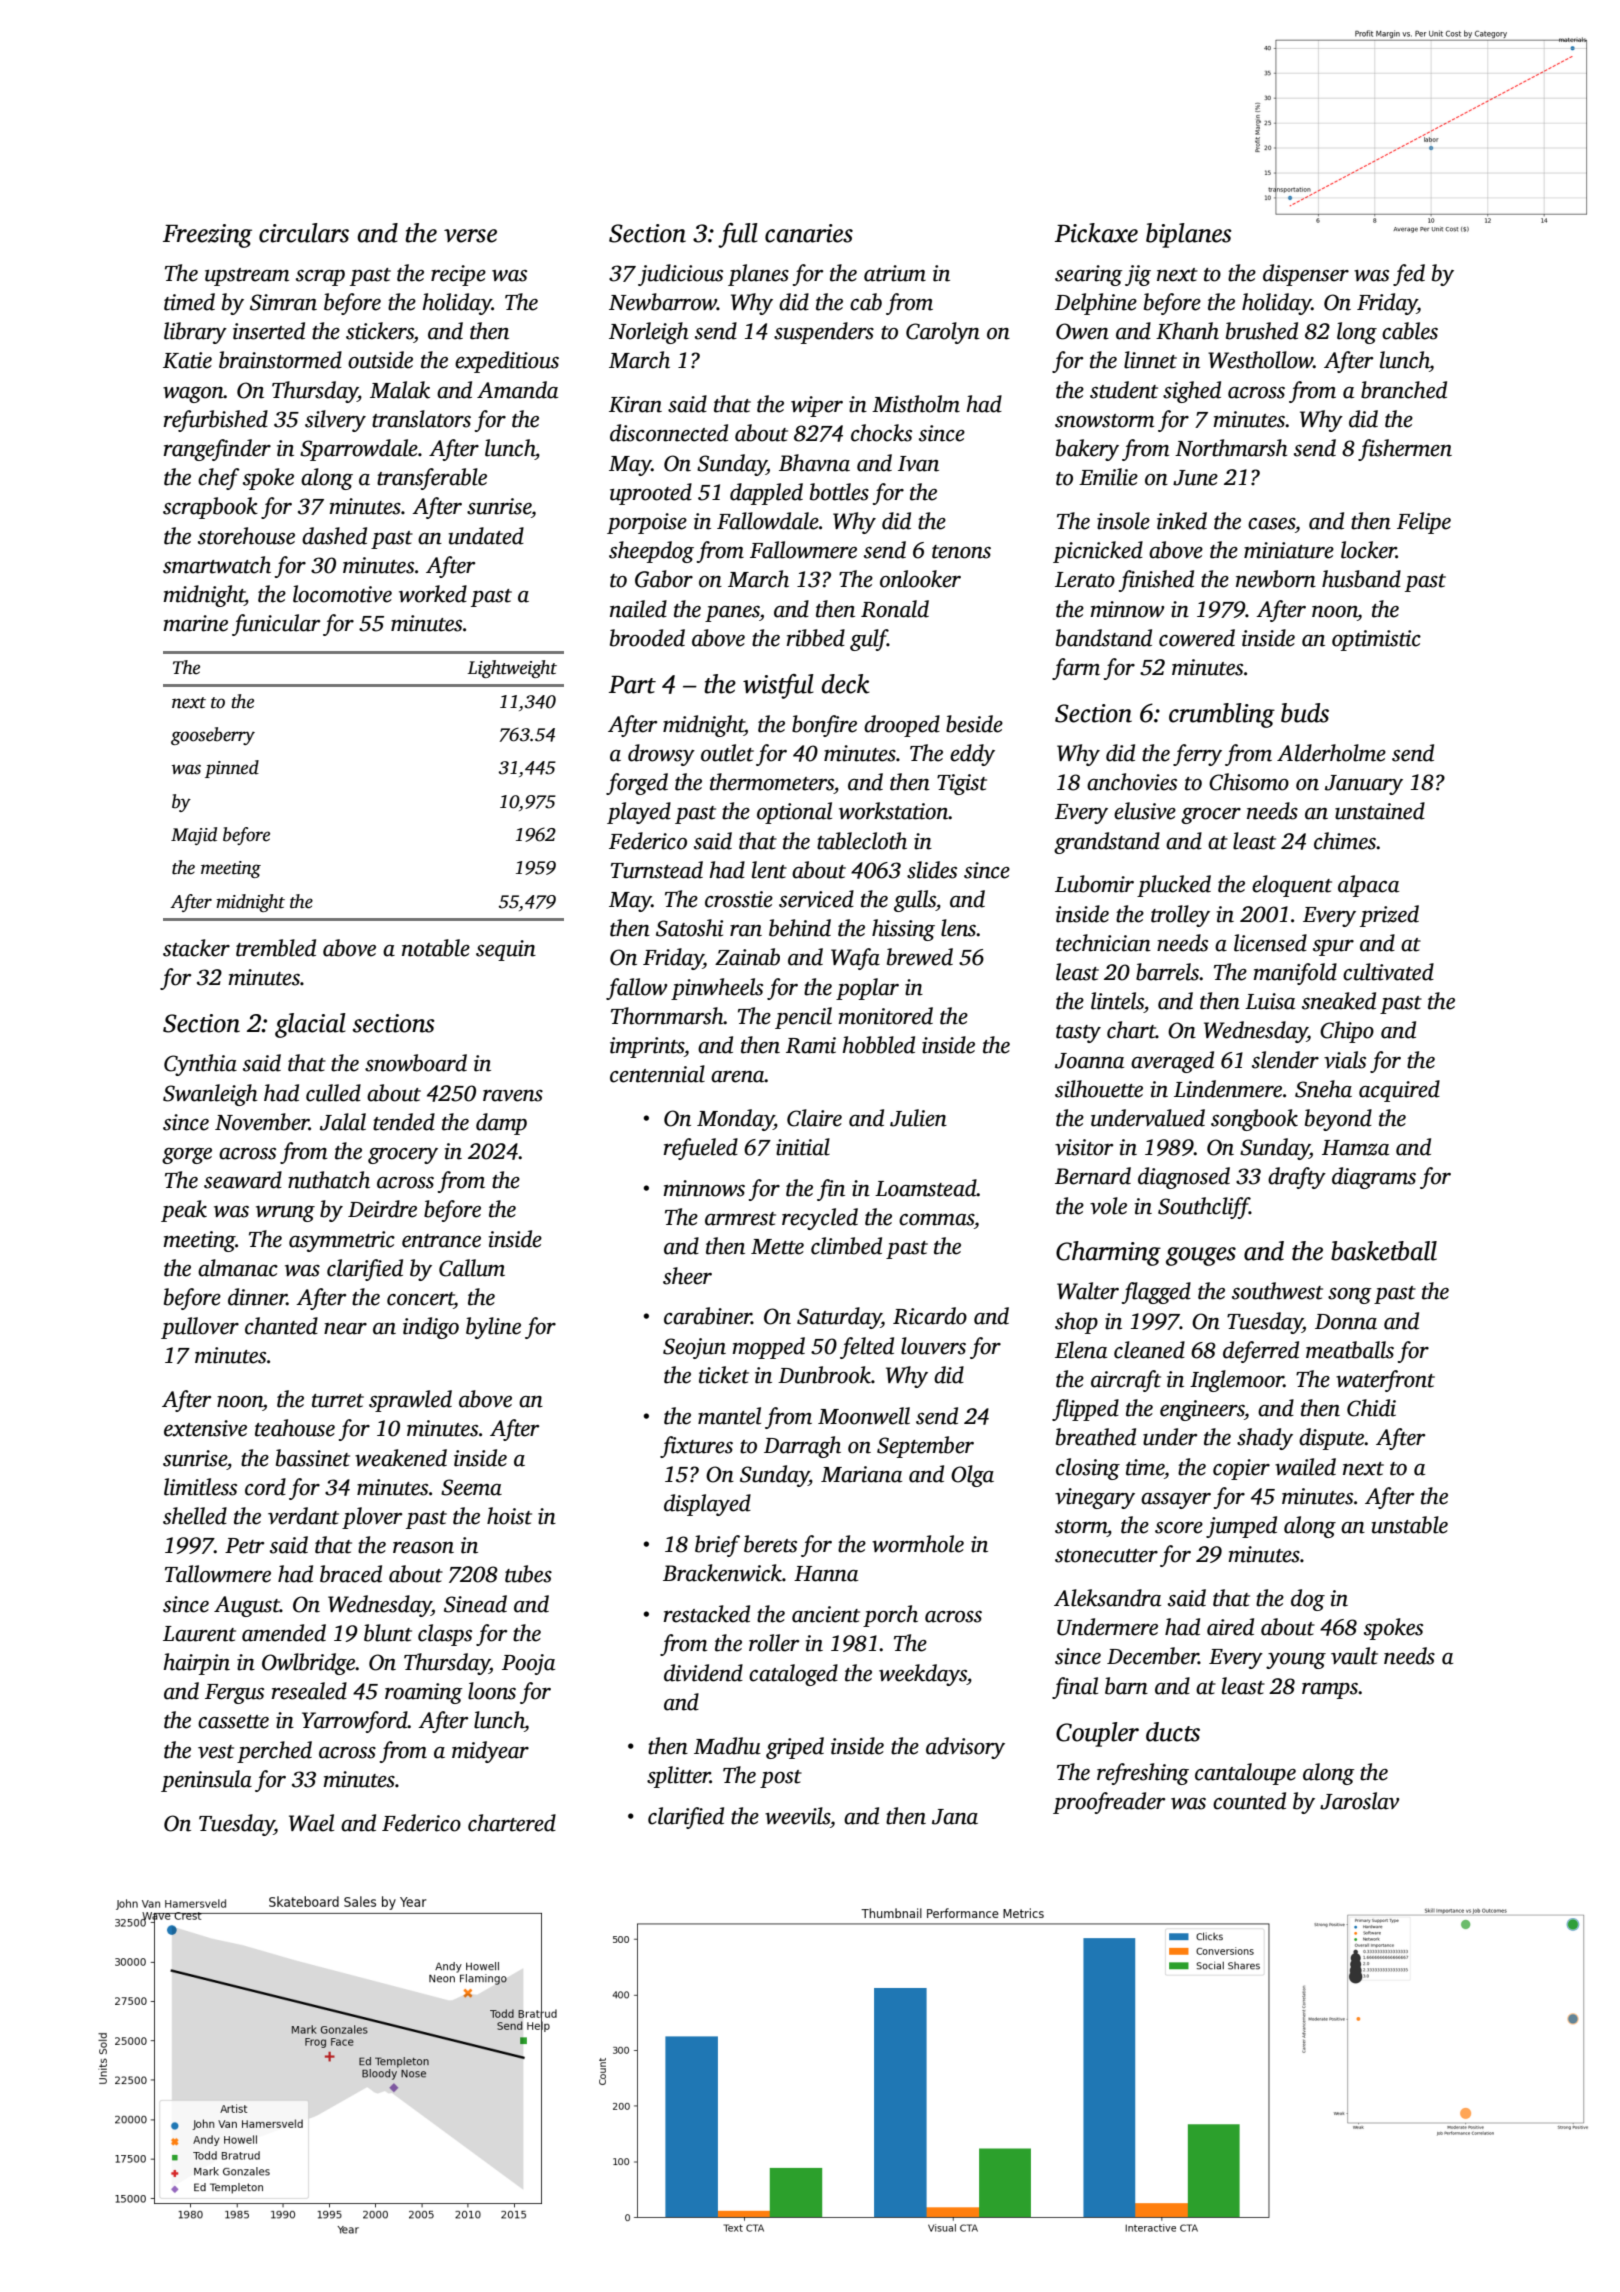 The image size is (1620, 2292). What do you see at coordinates (663, 302) in the image?
I see `Newbarrow` at bounding box center [663, 302].
